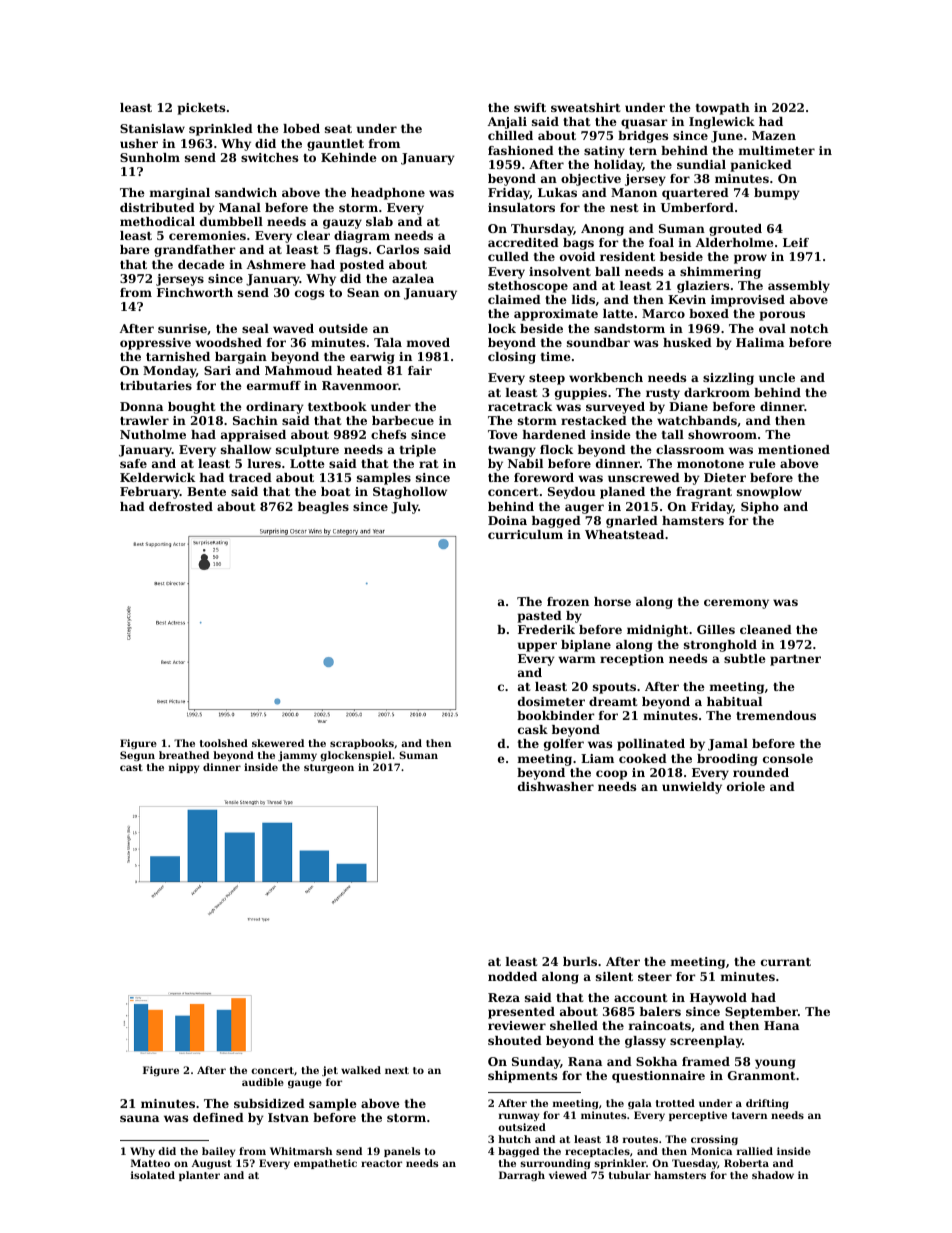 This page has width=952, height=1233. Describe the element at coordinates (695, 194) in the page. I see `quartered` at that location.
